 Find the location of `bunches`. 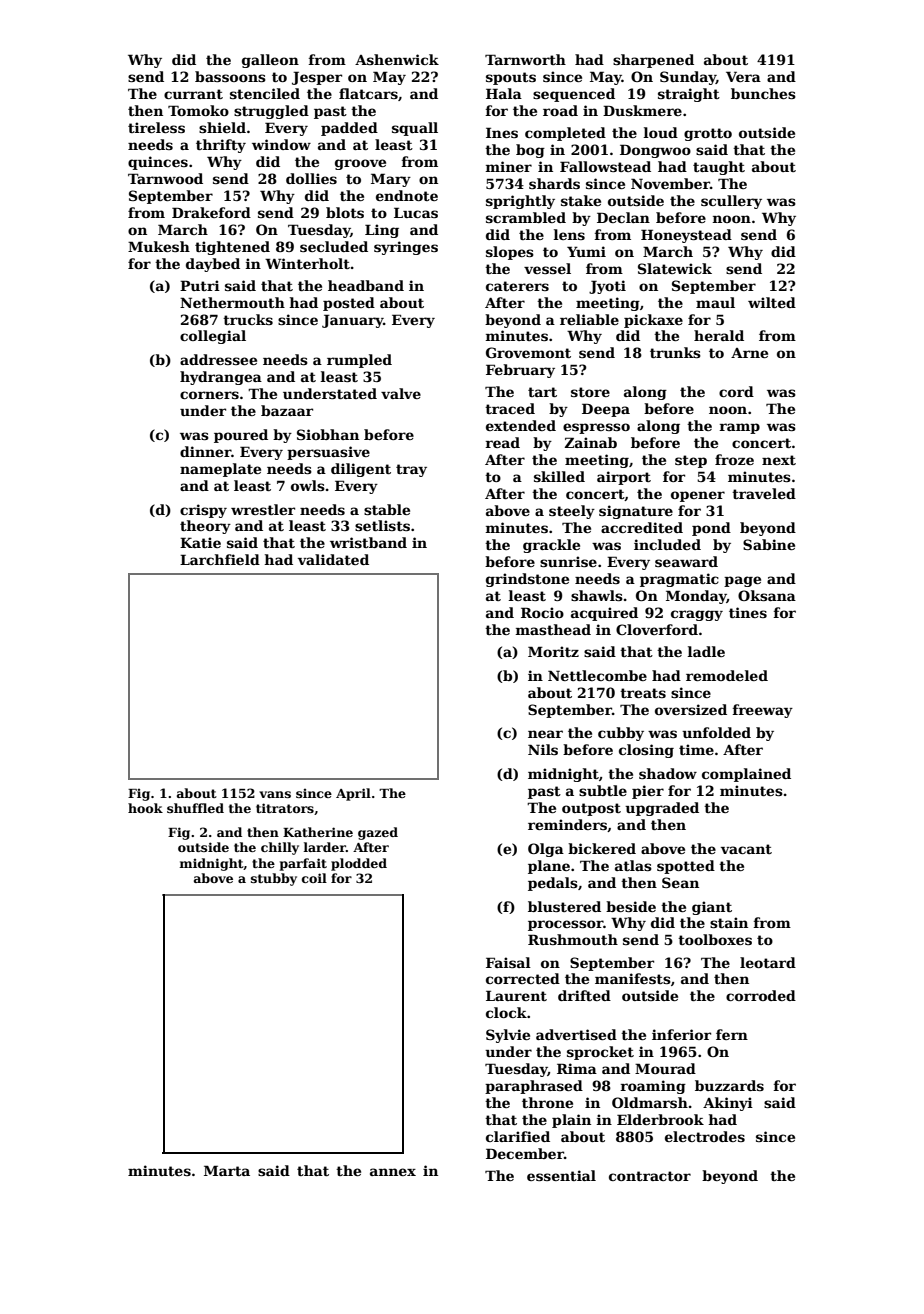

bunches is located at coordinates (763, 93).
